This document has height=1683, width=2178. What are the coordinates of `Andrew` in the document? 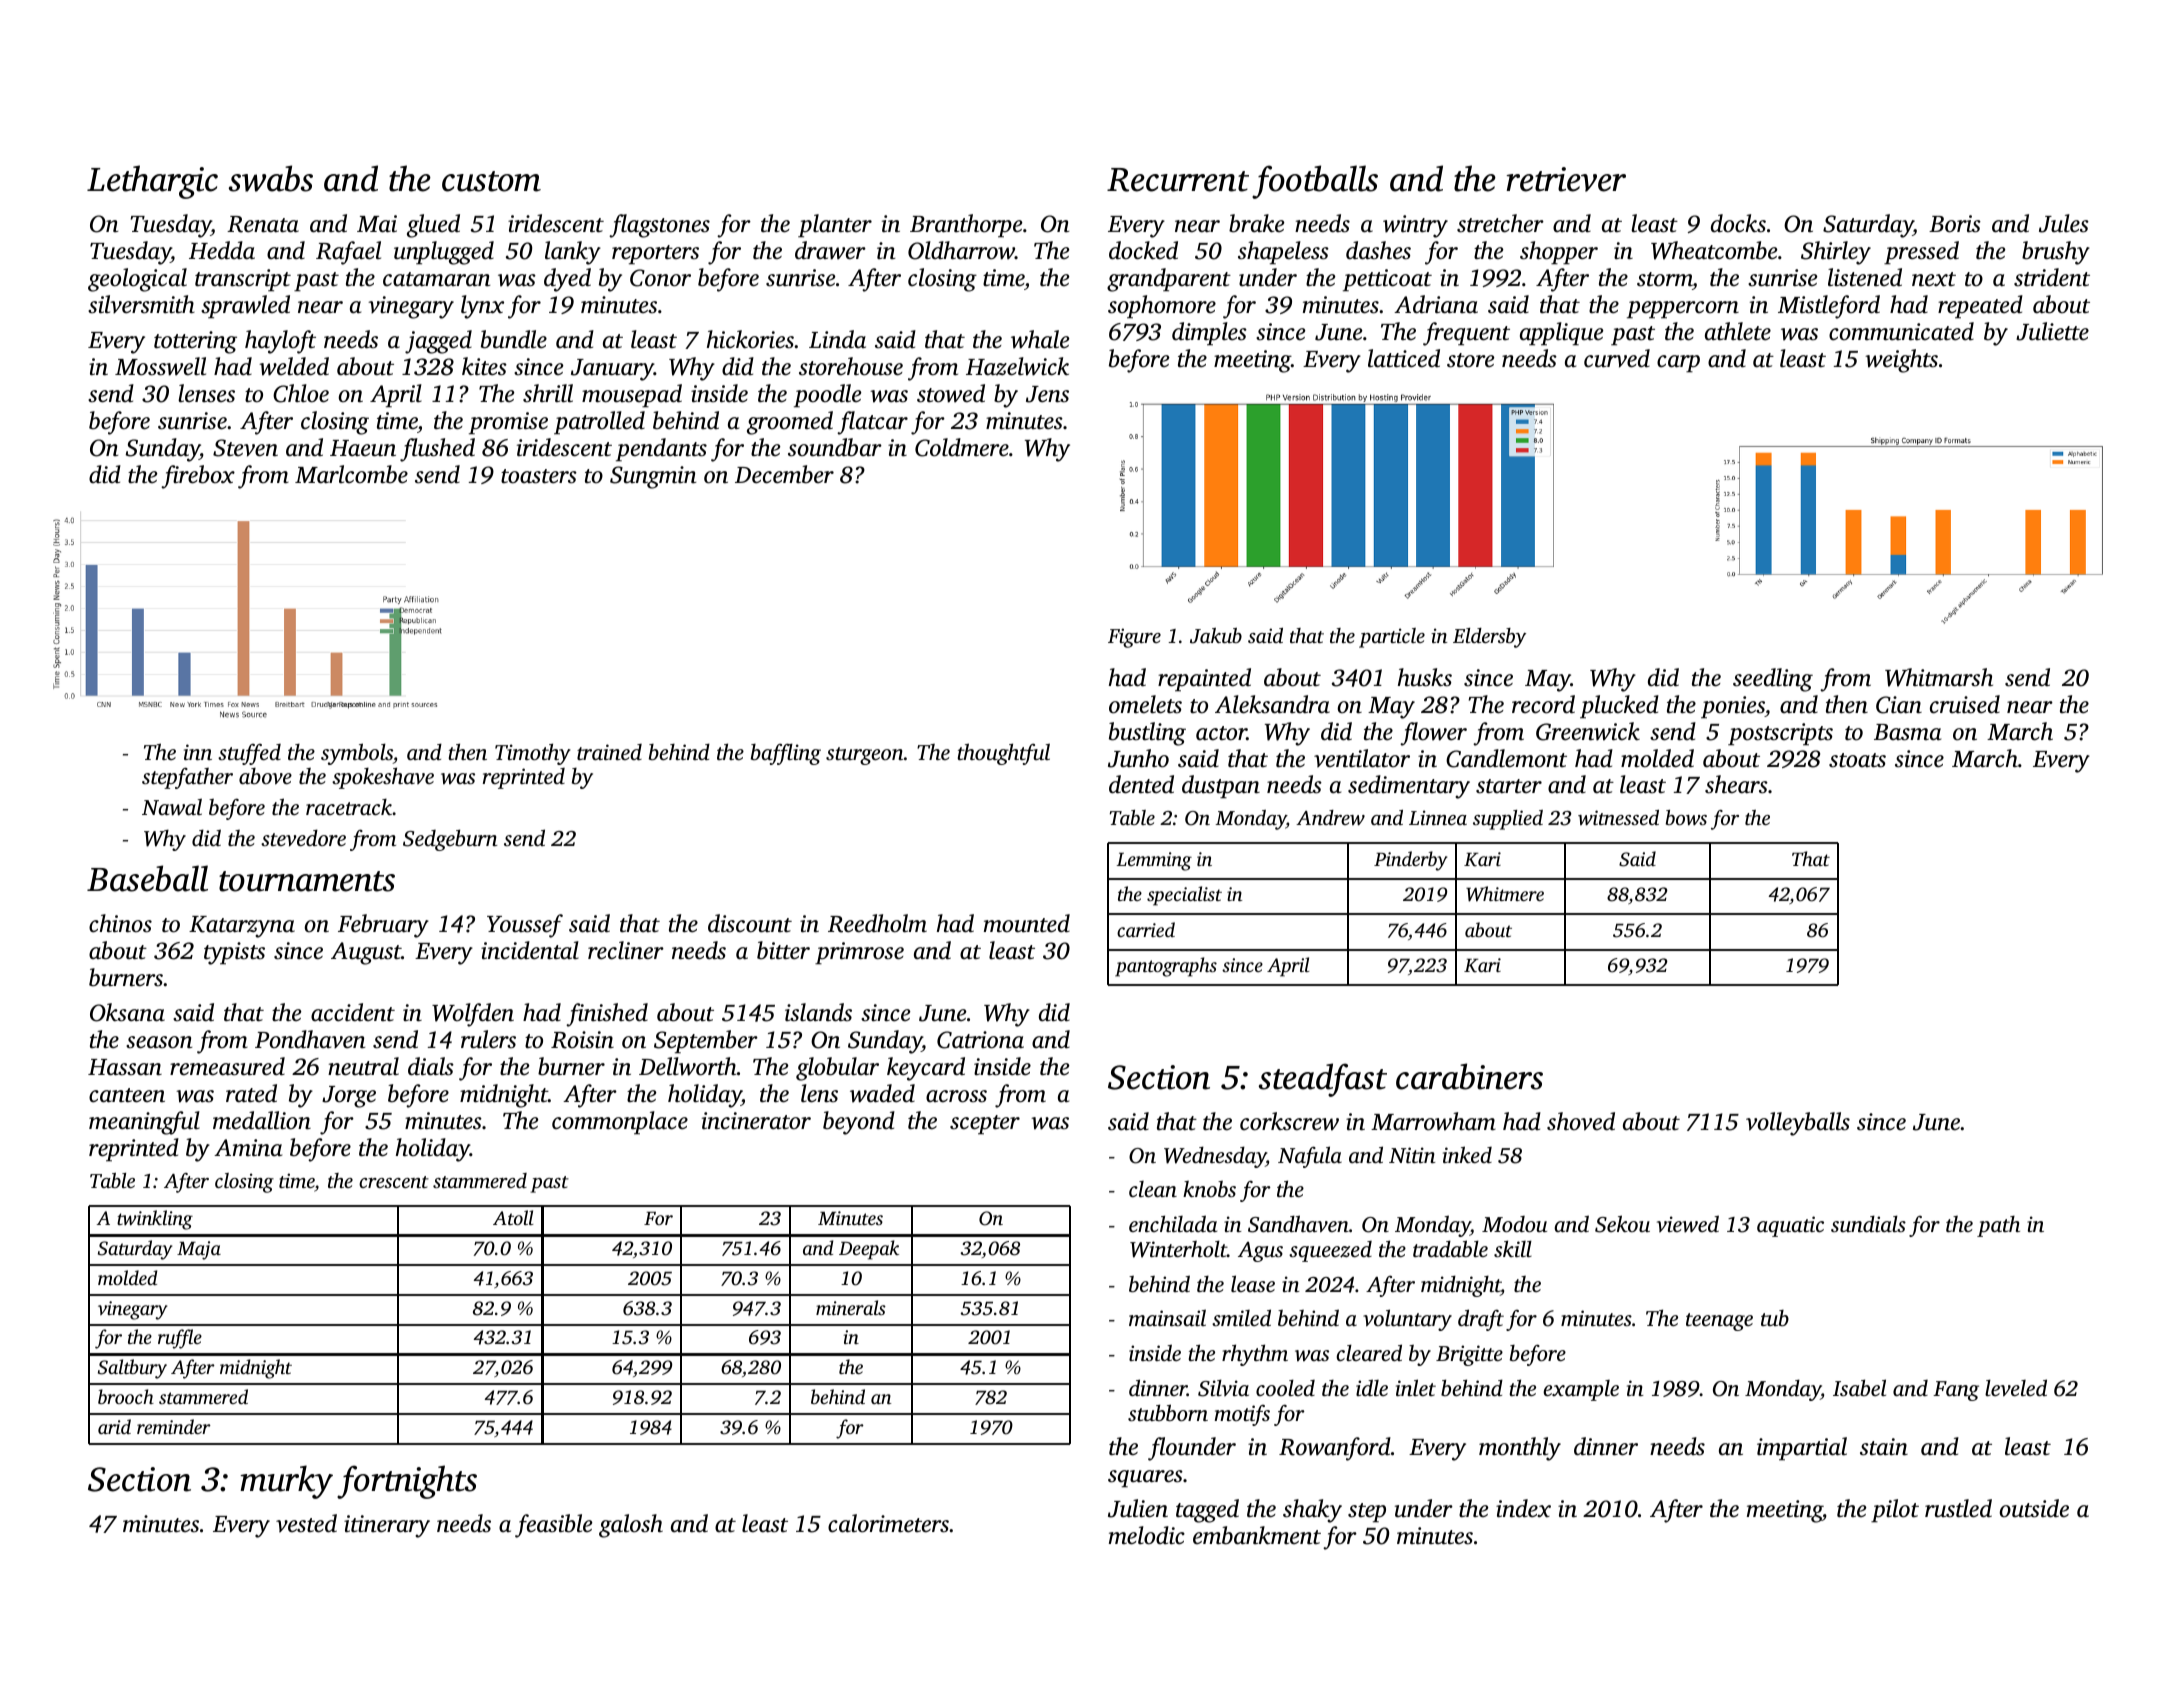 It's located at (1330, 818).
